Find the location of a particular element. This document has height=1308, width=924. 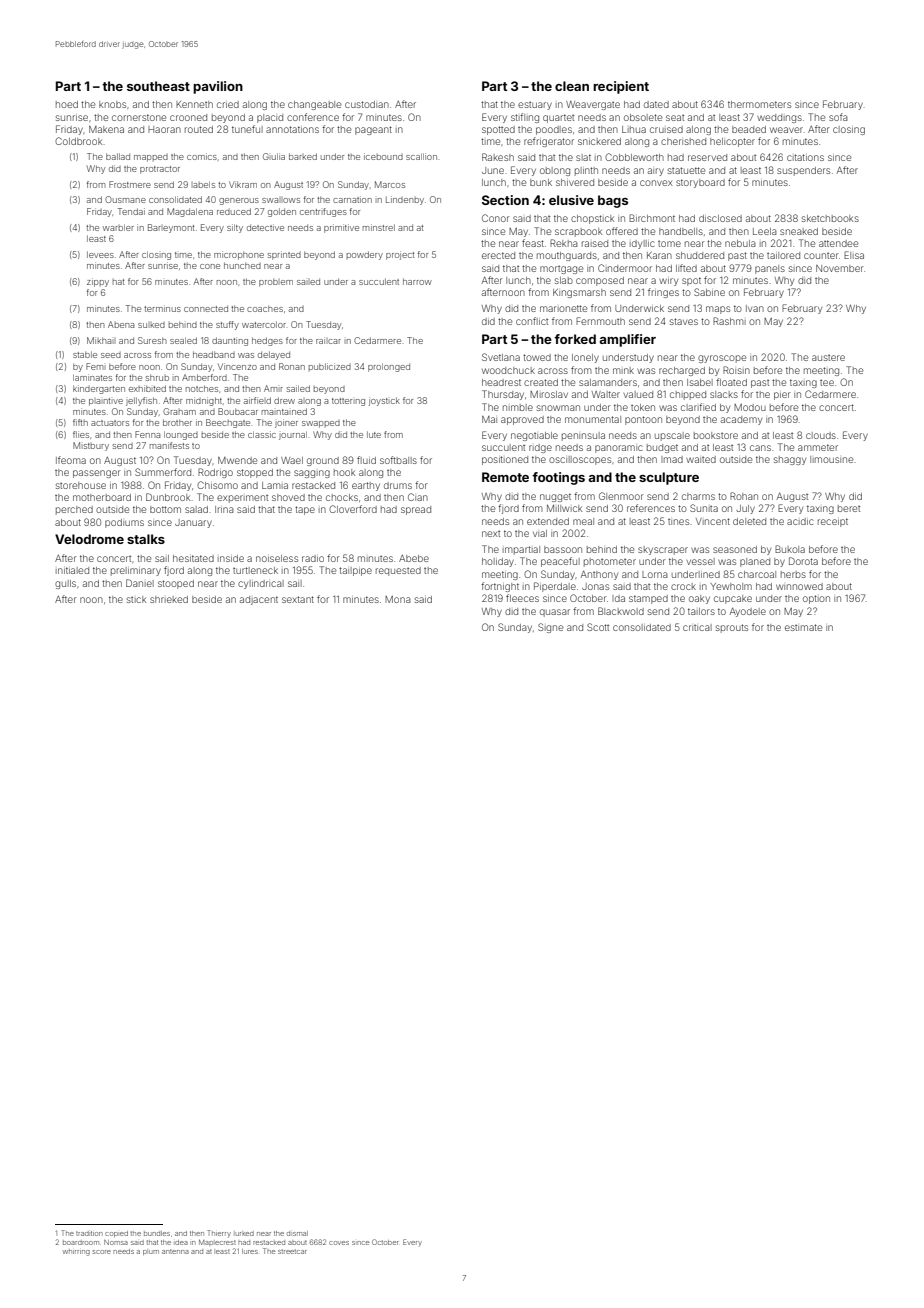

sprouts is located at coordinates (732, 628).
